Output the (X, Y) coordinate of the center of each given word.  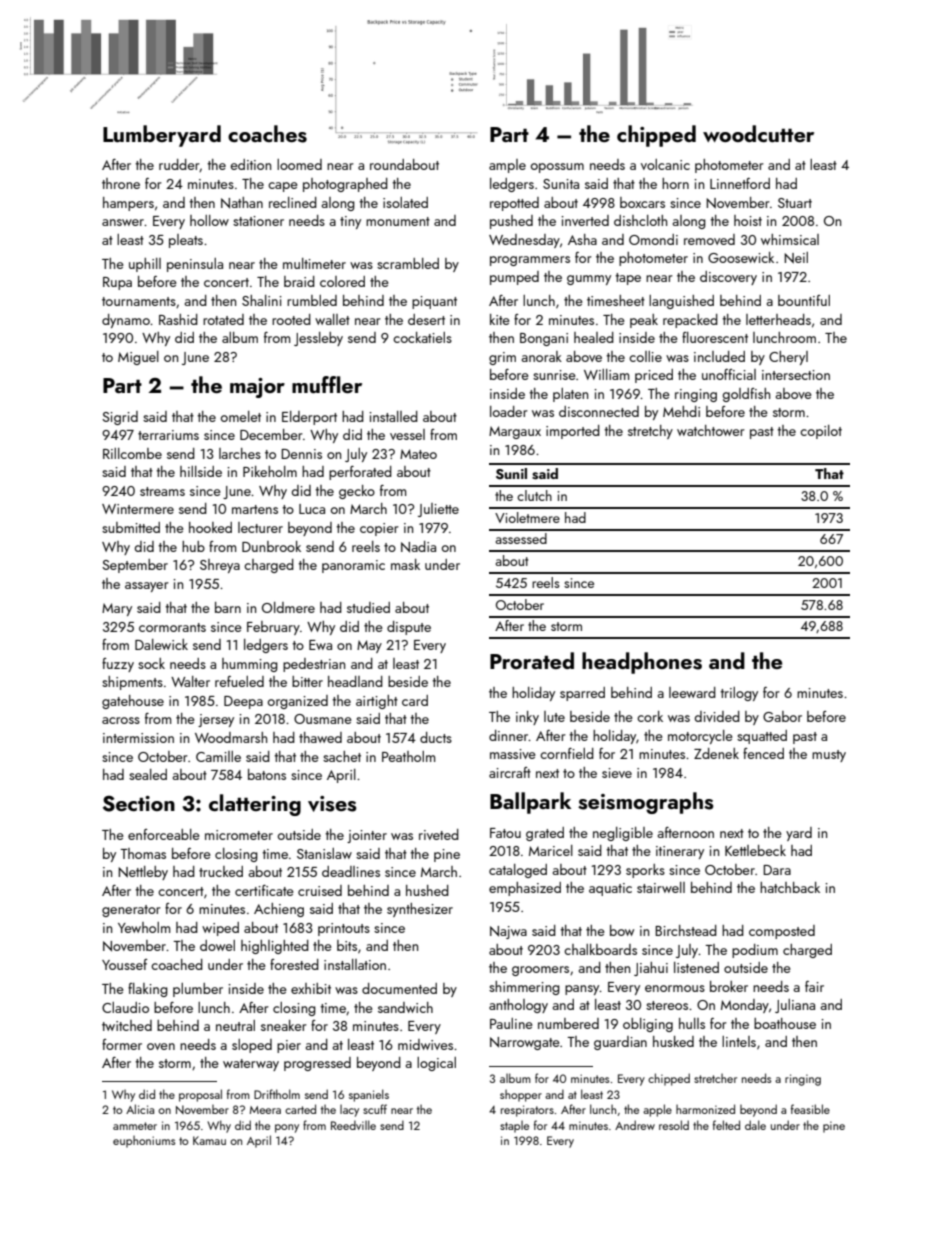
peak (644, 321)
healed (594, 337)
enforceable (164, 834)
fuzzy (118, 665)
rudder (179, 165)
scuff (375, 1109)
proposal (200, 1095)
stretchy (650, 432)
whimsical (790, 239)
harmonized (705, 1109)
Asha (582, 239)
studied (368, 607)
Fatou (505, 833)
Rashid (178, 319)
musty (829, 756)
